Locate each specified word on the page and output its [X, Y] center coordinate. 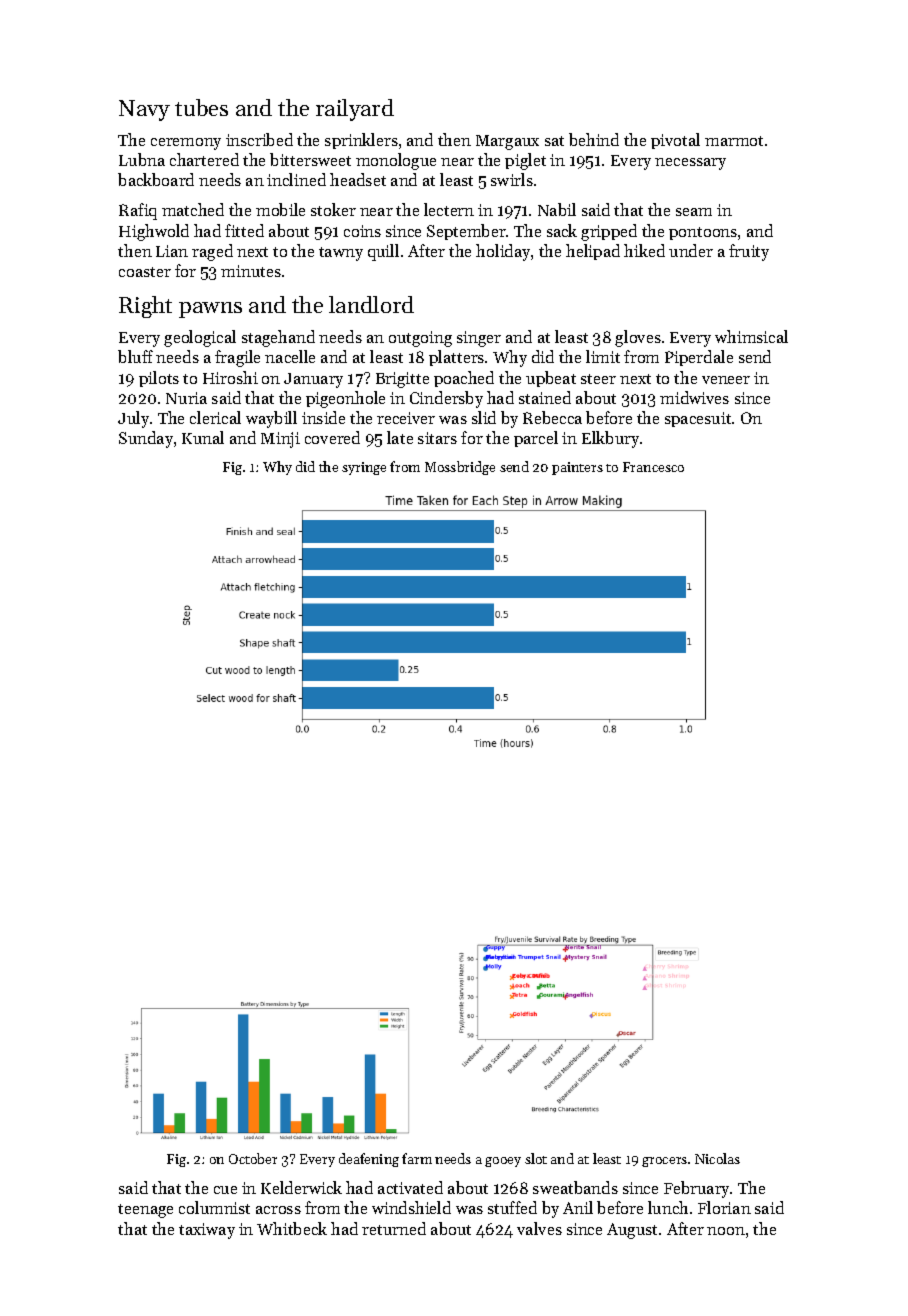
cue [225, 1190]
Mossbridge [460, 468]
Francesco [653, 467]
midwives [694, 397]
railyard [355, 110]
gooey [503, 1162]
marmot [734, 141]
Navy [144, 110]
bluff [135, 356]
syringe [364, 468]
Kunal [203, 437]
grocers [664, 1162]
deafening [369, 1160]
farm [417, 1158]
